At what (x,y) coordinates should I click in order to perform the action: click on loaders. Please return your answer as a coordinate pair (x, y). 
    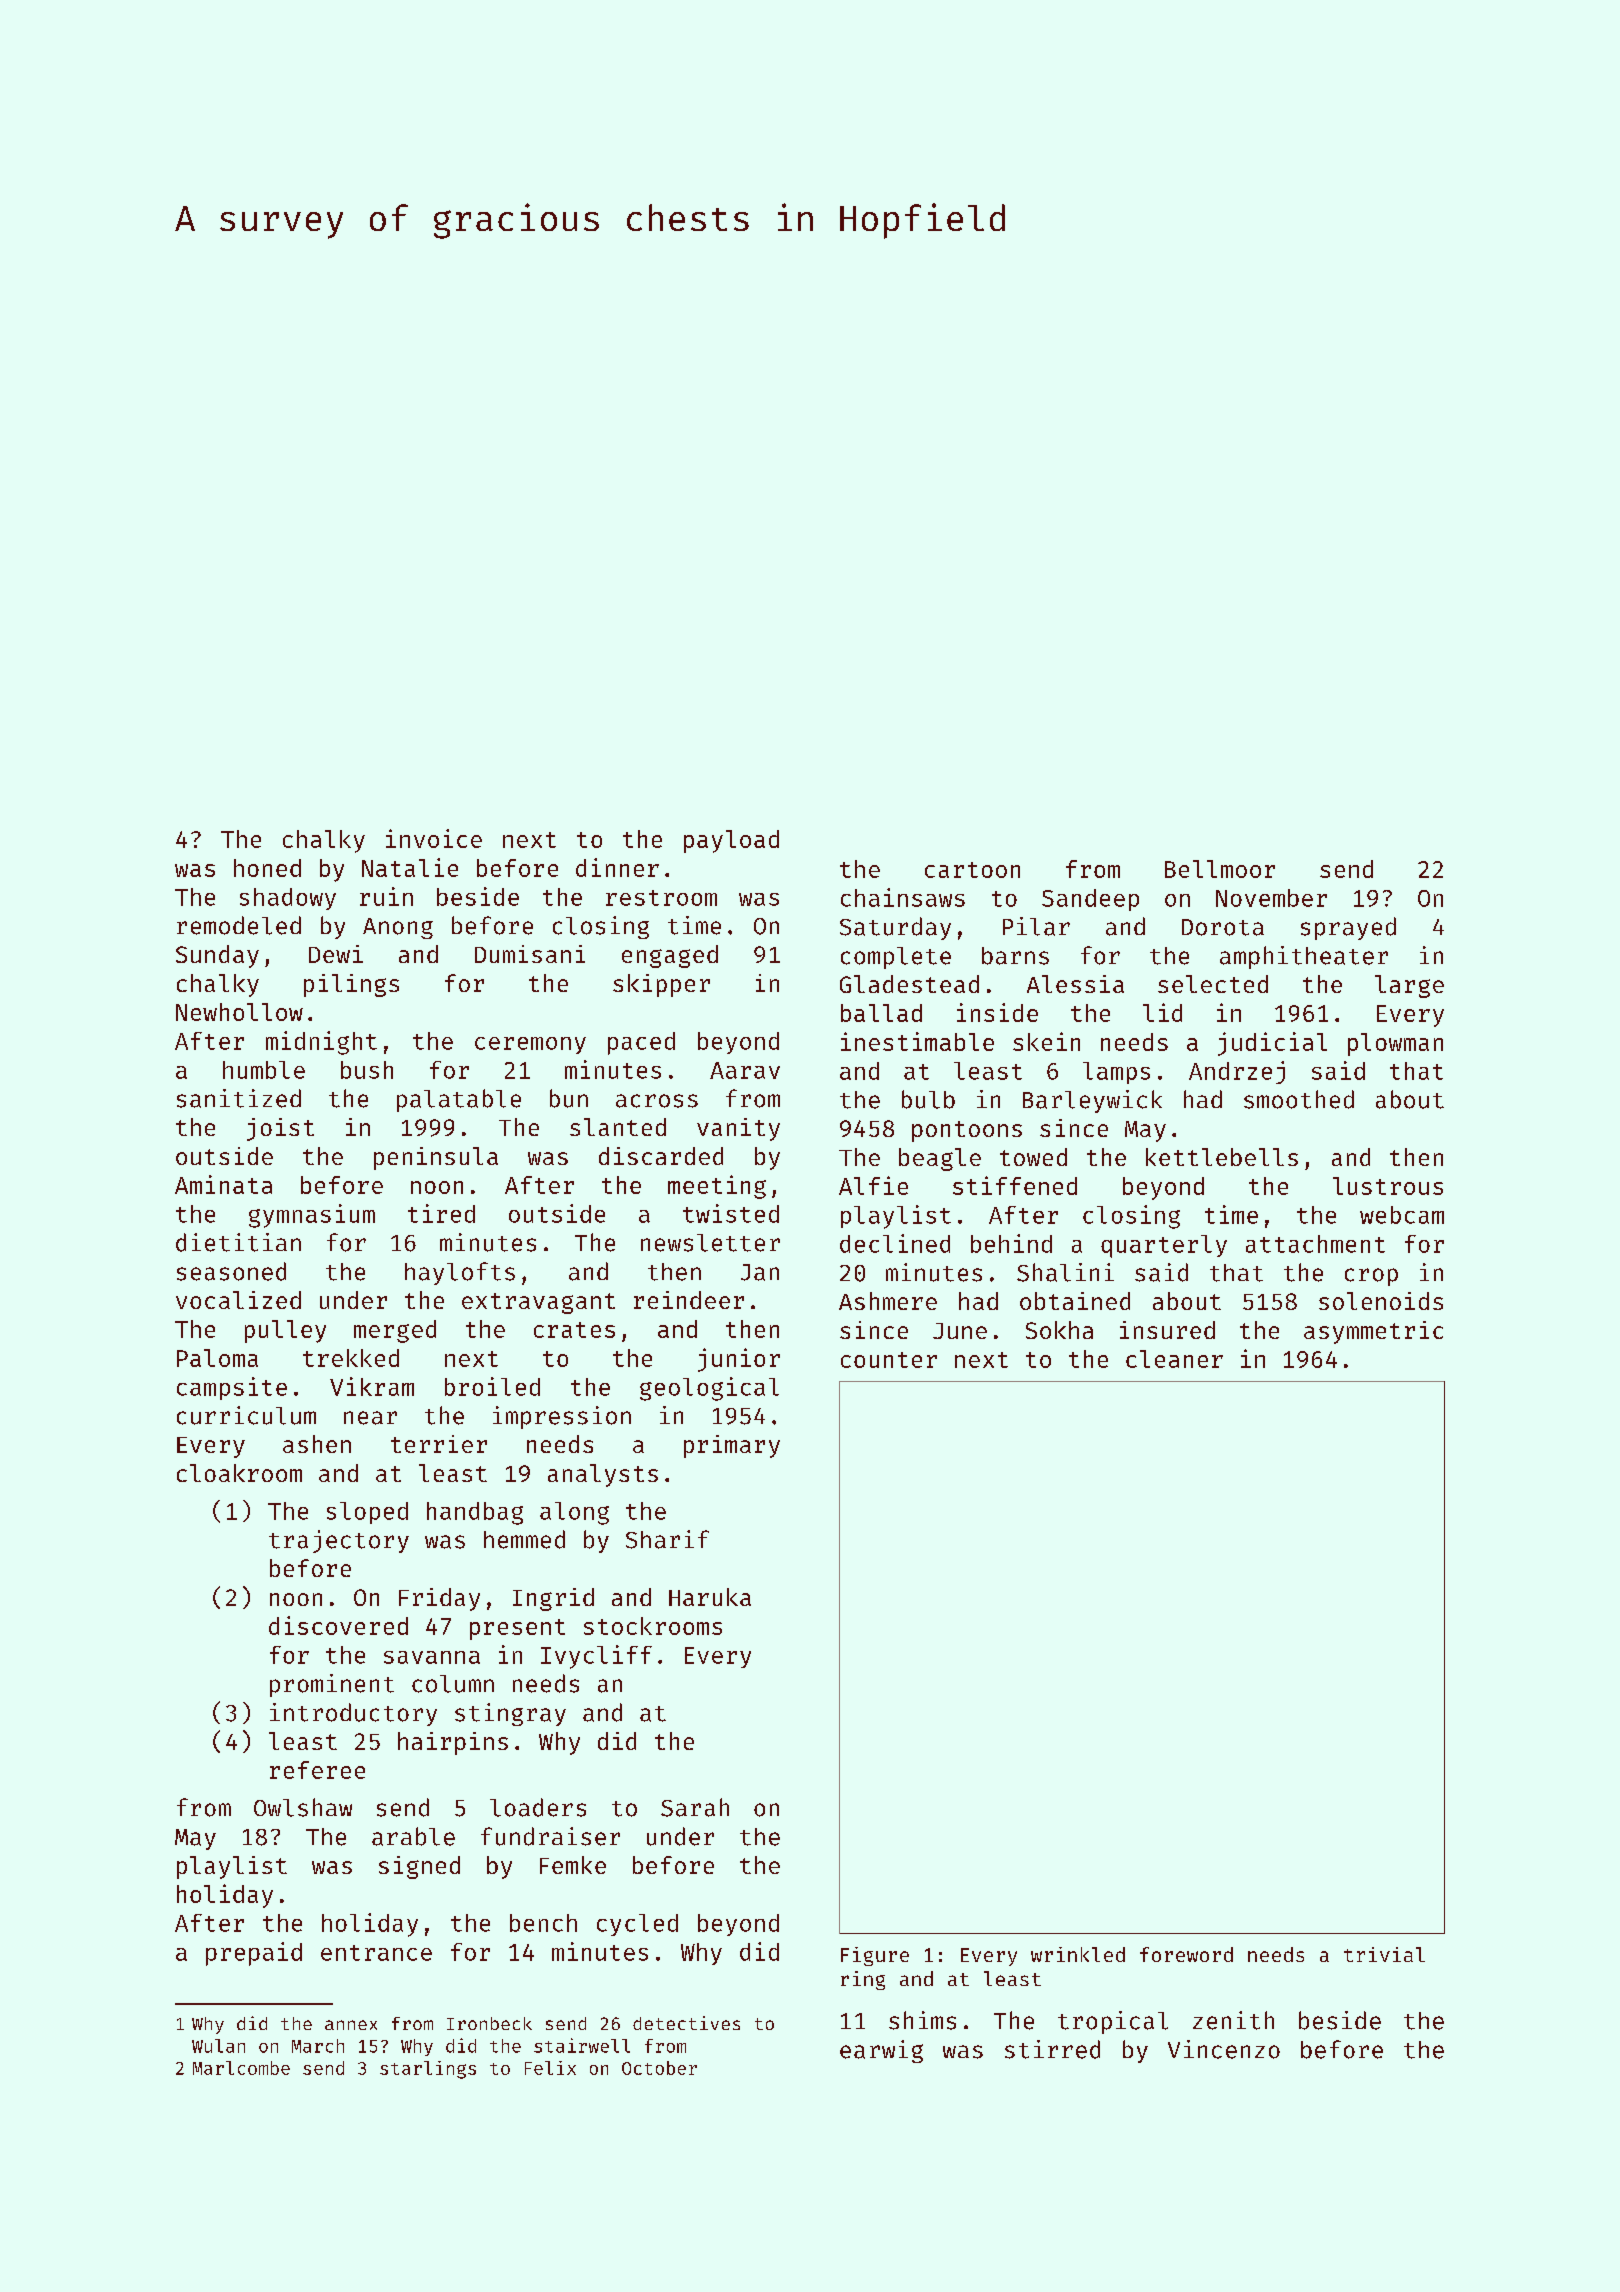
    Looking at the image, I should click on (538, 1807).
